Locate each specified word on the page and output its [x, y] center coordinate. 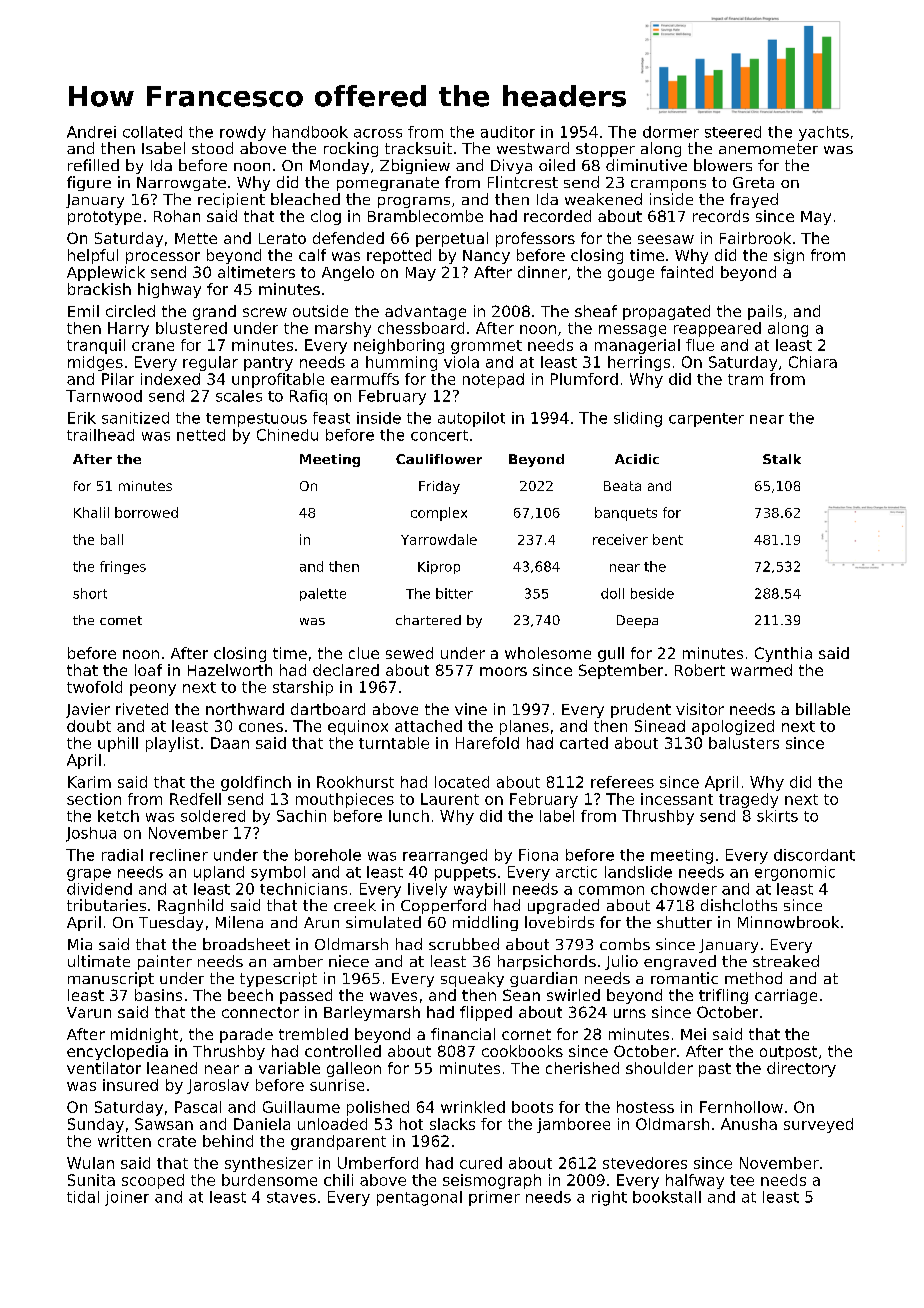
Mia [80, 944]
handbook [310, 132]
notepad [493, 380]
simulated [383, 922]
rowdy [243, 133]
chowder [684, 889]
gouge [631, 275]
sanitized [135, 418]
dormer [671, 132]
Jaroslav [218, 1086]
